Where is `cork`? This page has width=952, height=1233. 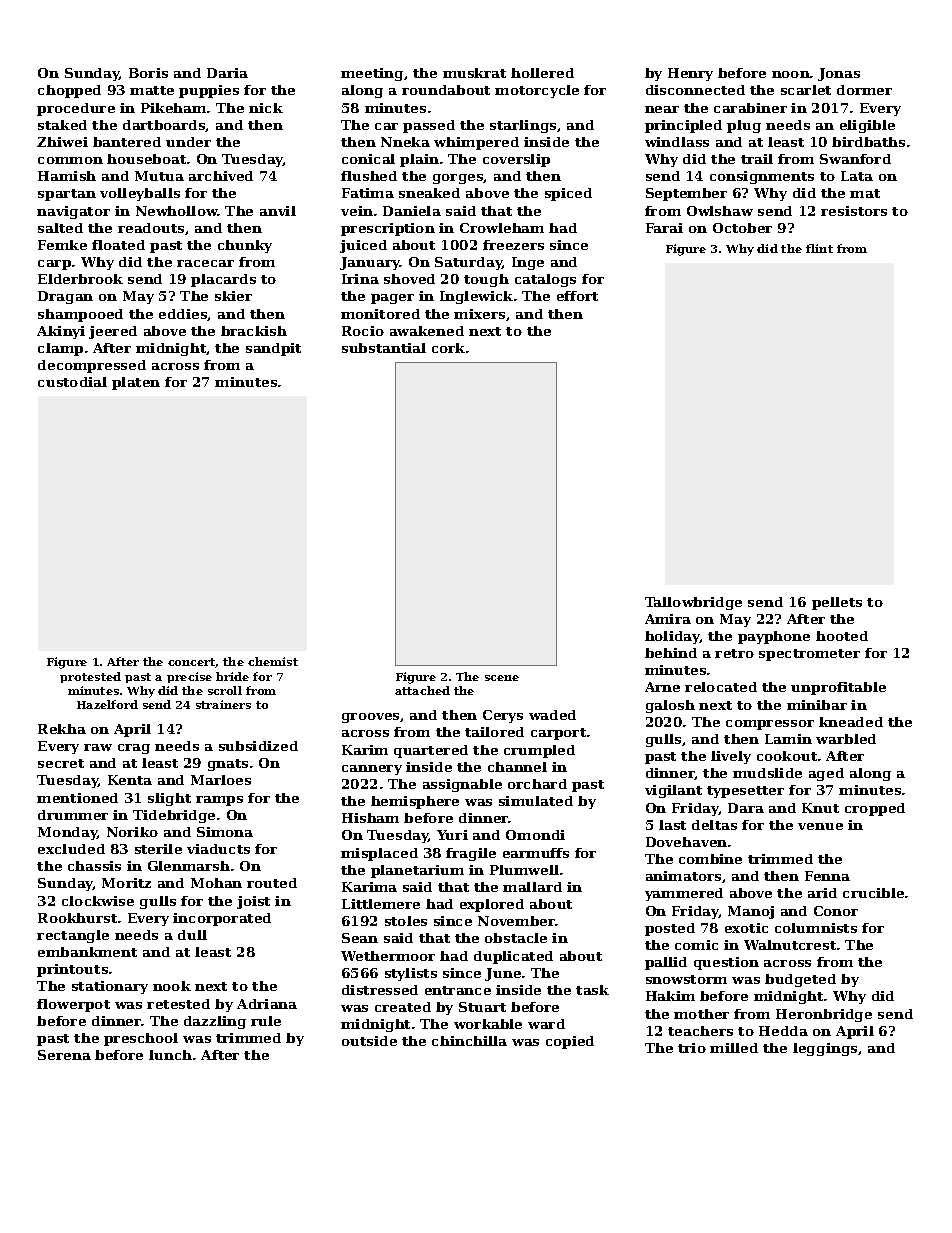 cork is located at coordinates (448, 348).
